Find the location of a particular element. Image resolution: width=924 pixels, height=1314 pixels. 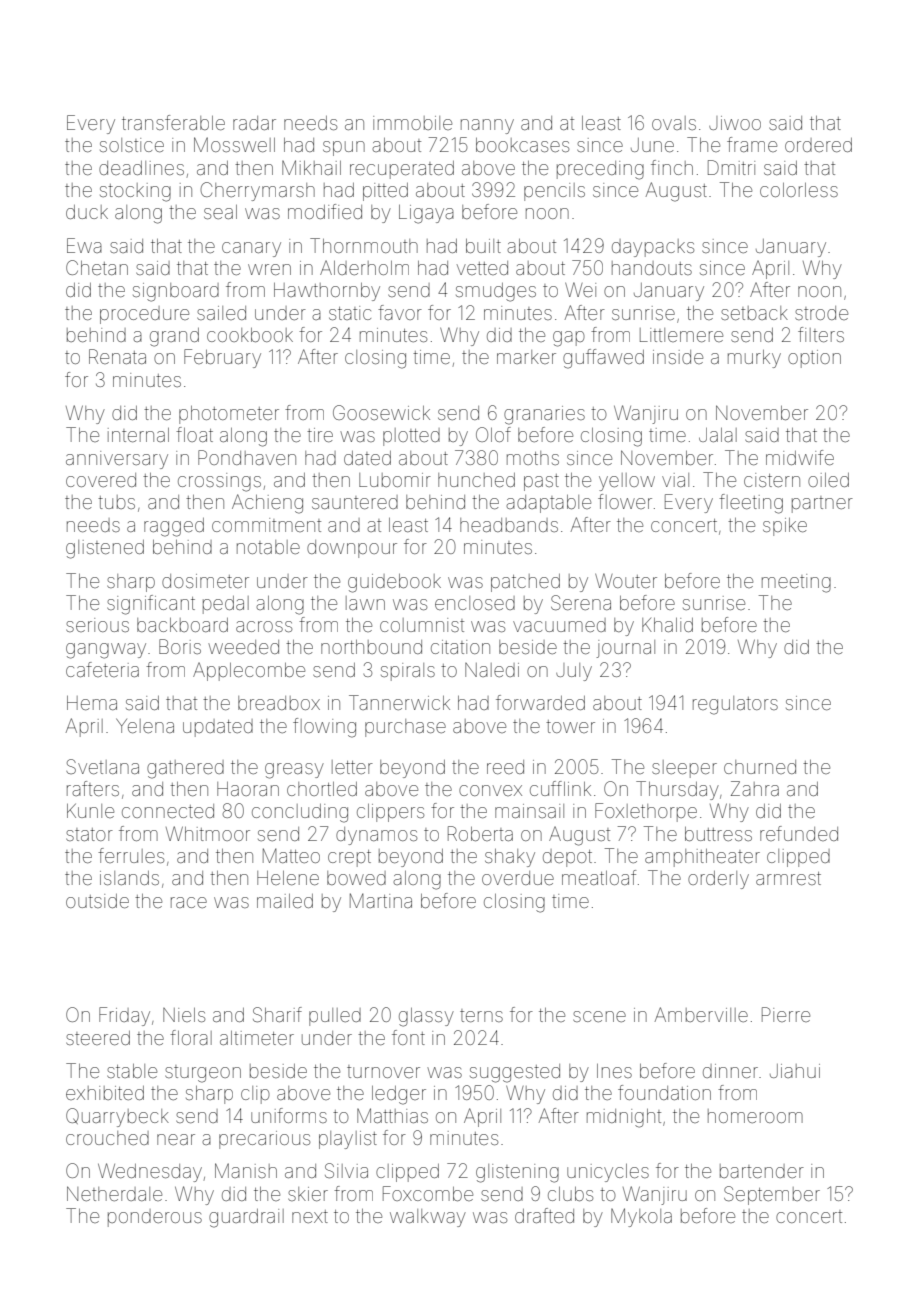

sturgeon is located at coordinates (203, 1074).
